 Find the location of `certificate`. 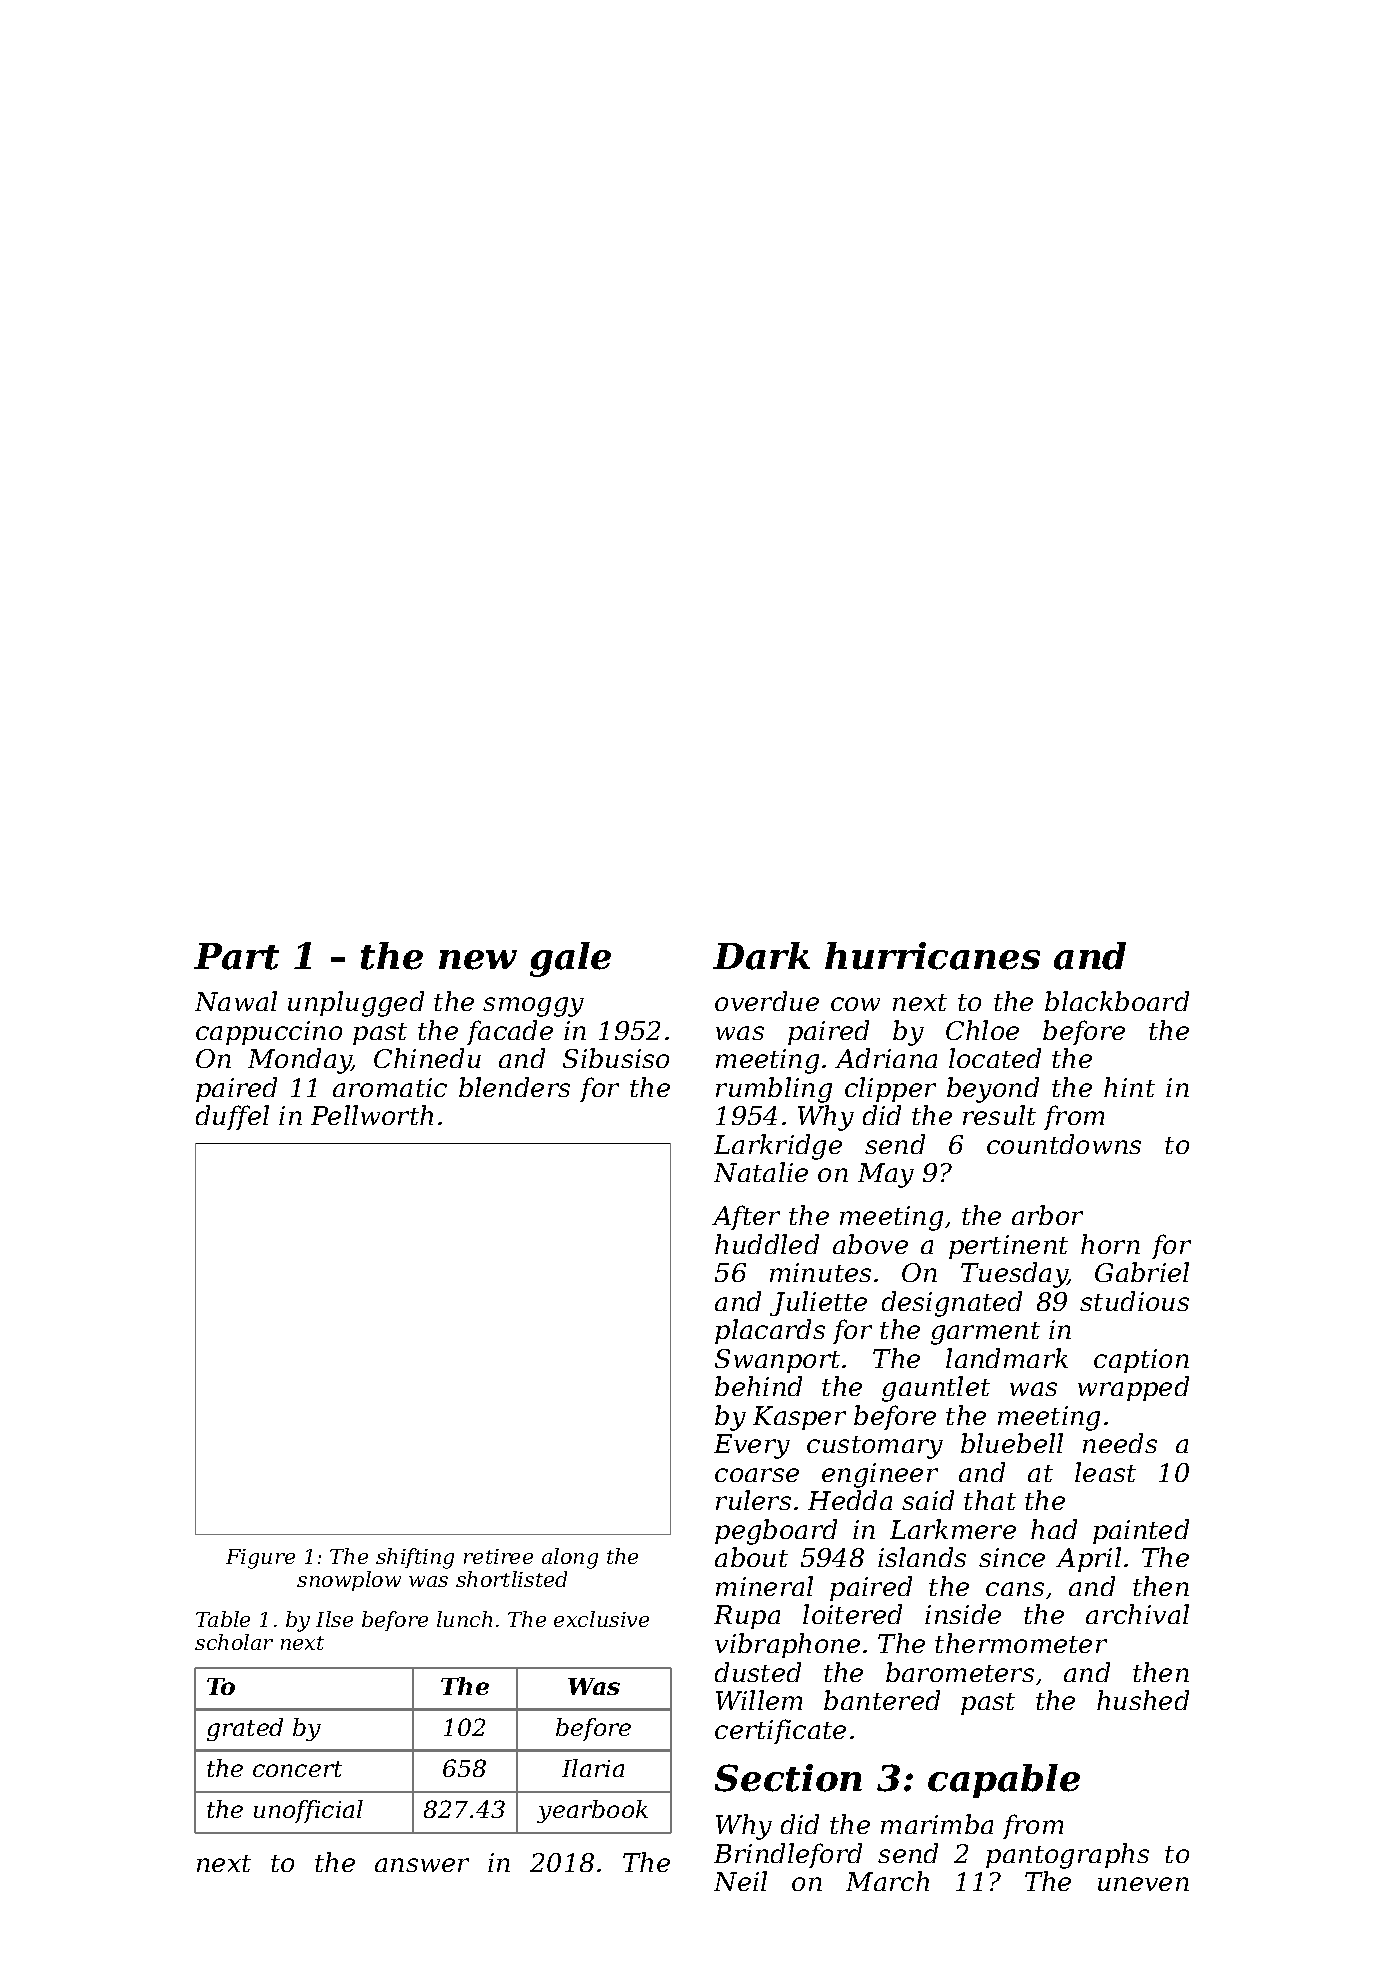

certificate is located at coordinates (780, 1731).
